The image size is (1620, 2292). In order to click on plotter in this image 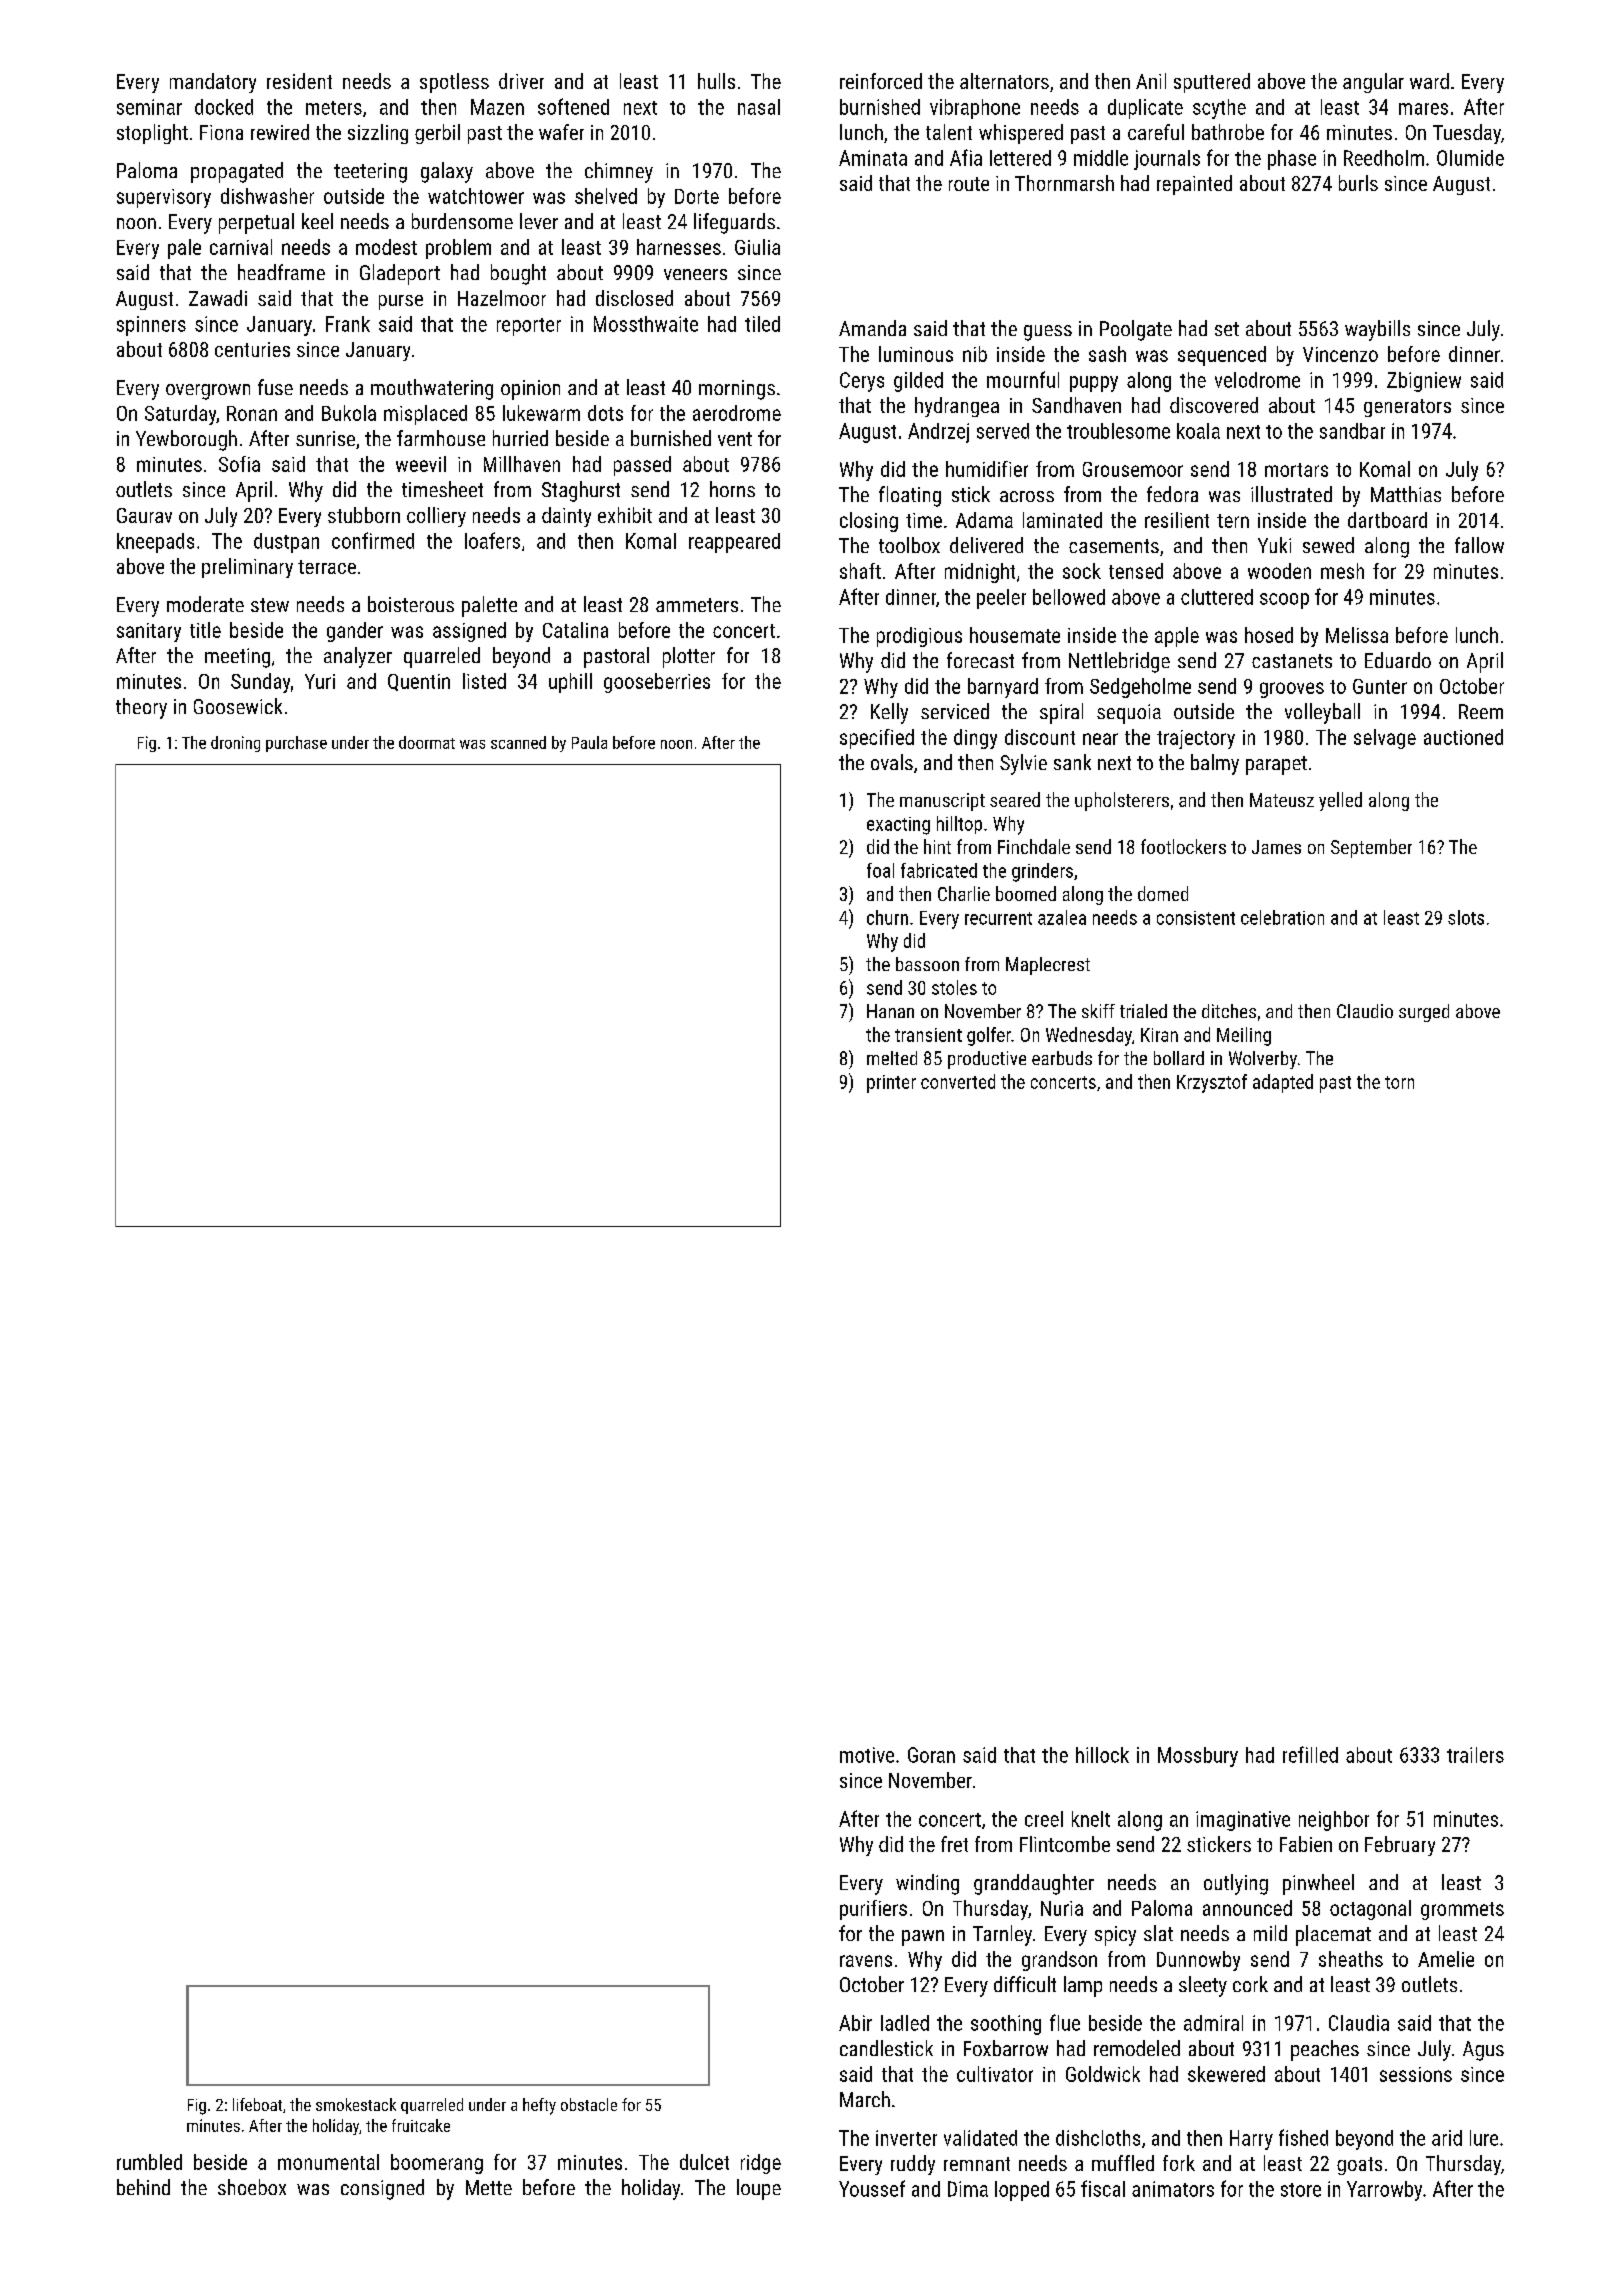, I will do `click(689, 657)`.
